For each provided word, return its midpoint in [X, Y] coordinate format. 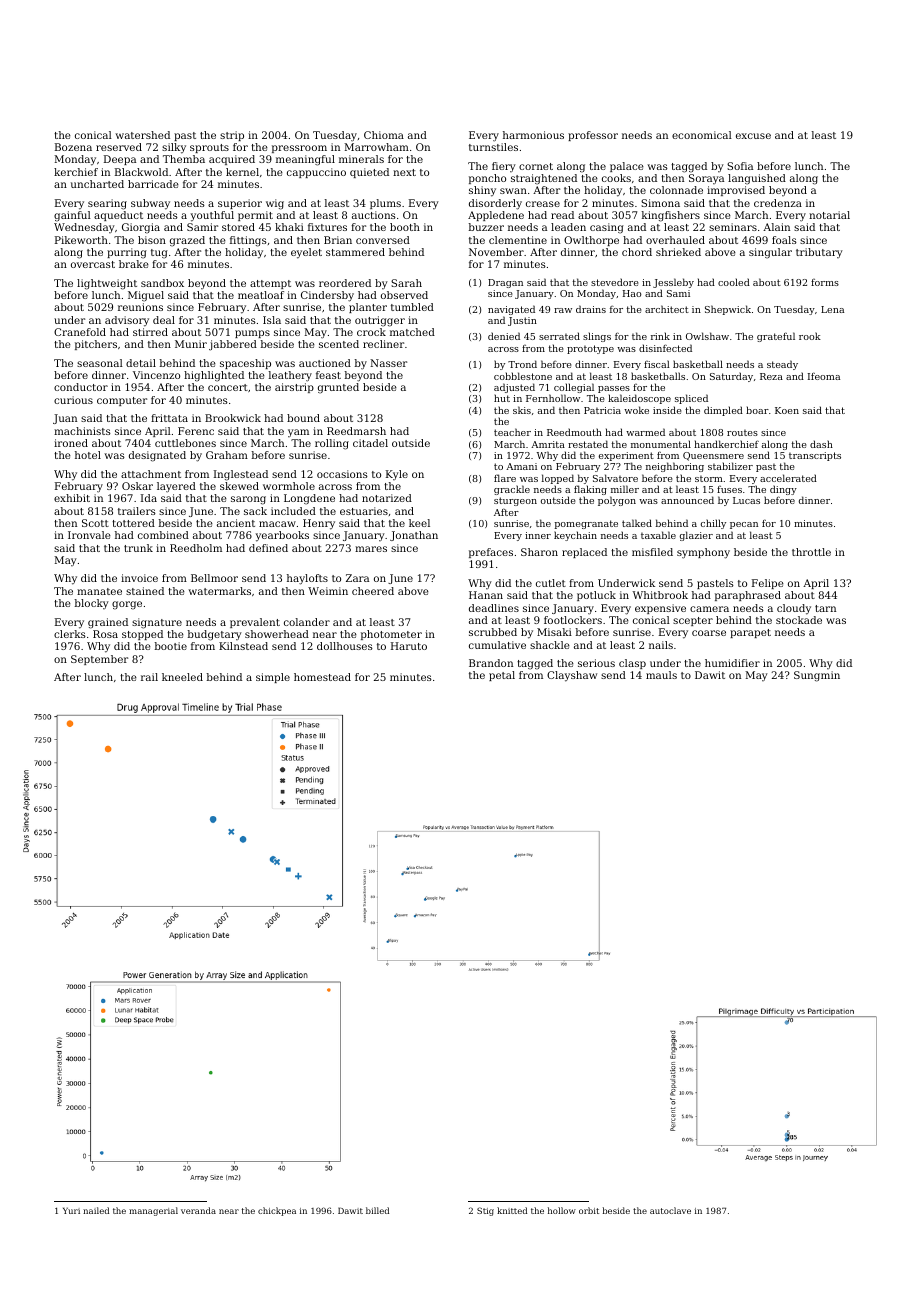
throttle [811, 552]
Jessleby [673, 283]
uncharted [97, 184]
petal [502, 676]
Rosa [105, 634]
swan [513, 191]
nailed [96, 1210]
